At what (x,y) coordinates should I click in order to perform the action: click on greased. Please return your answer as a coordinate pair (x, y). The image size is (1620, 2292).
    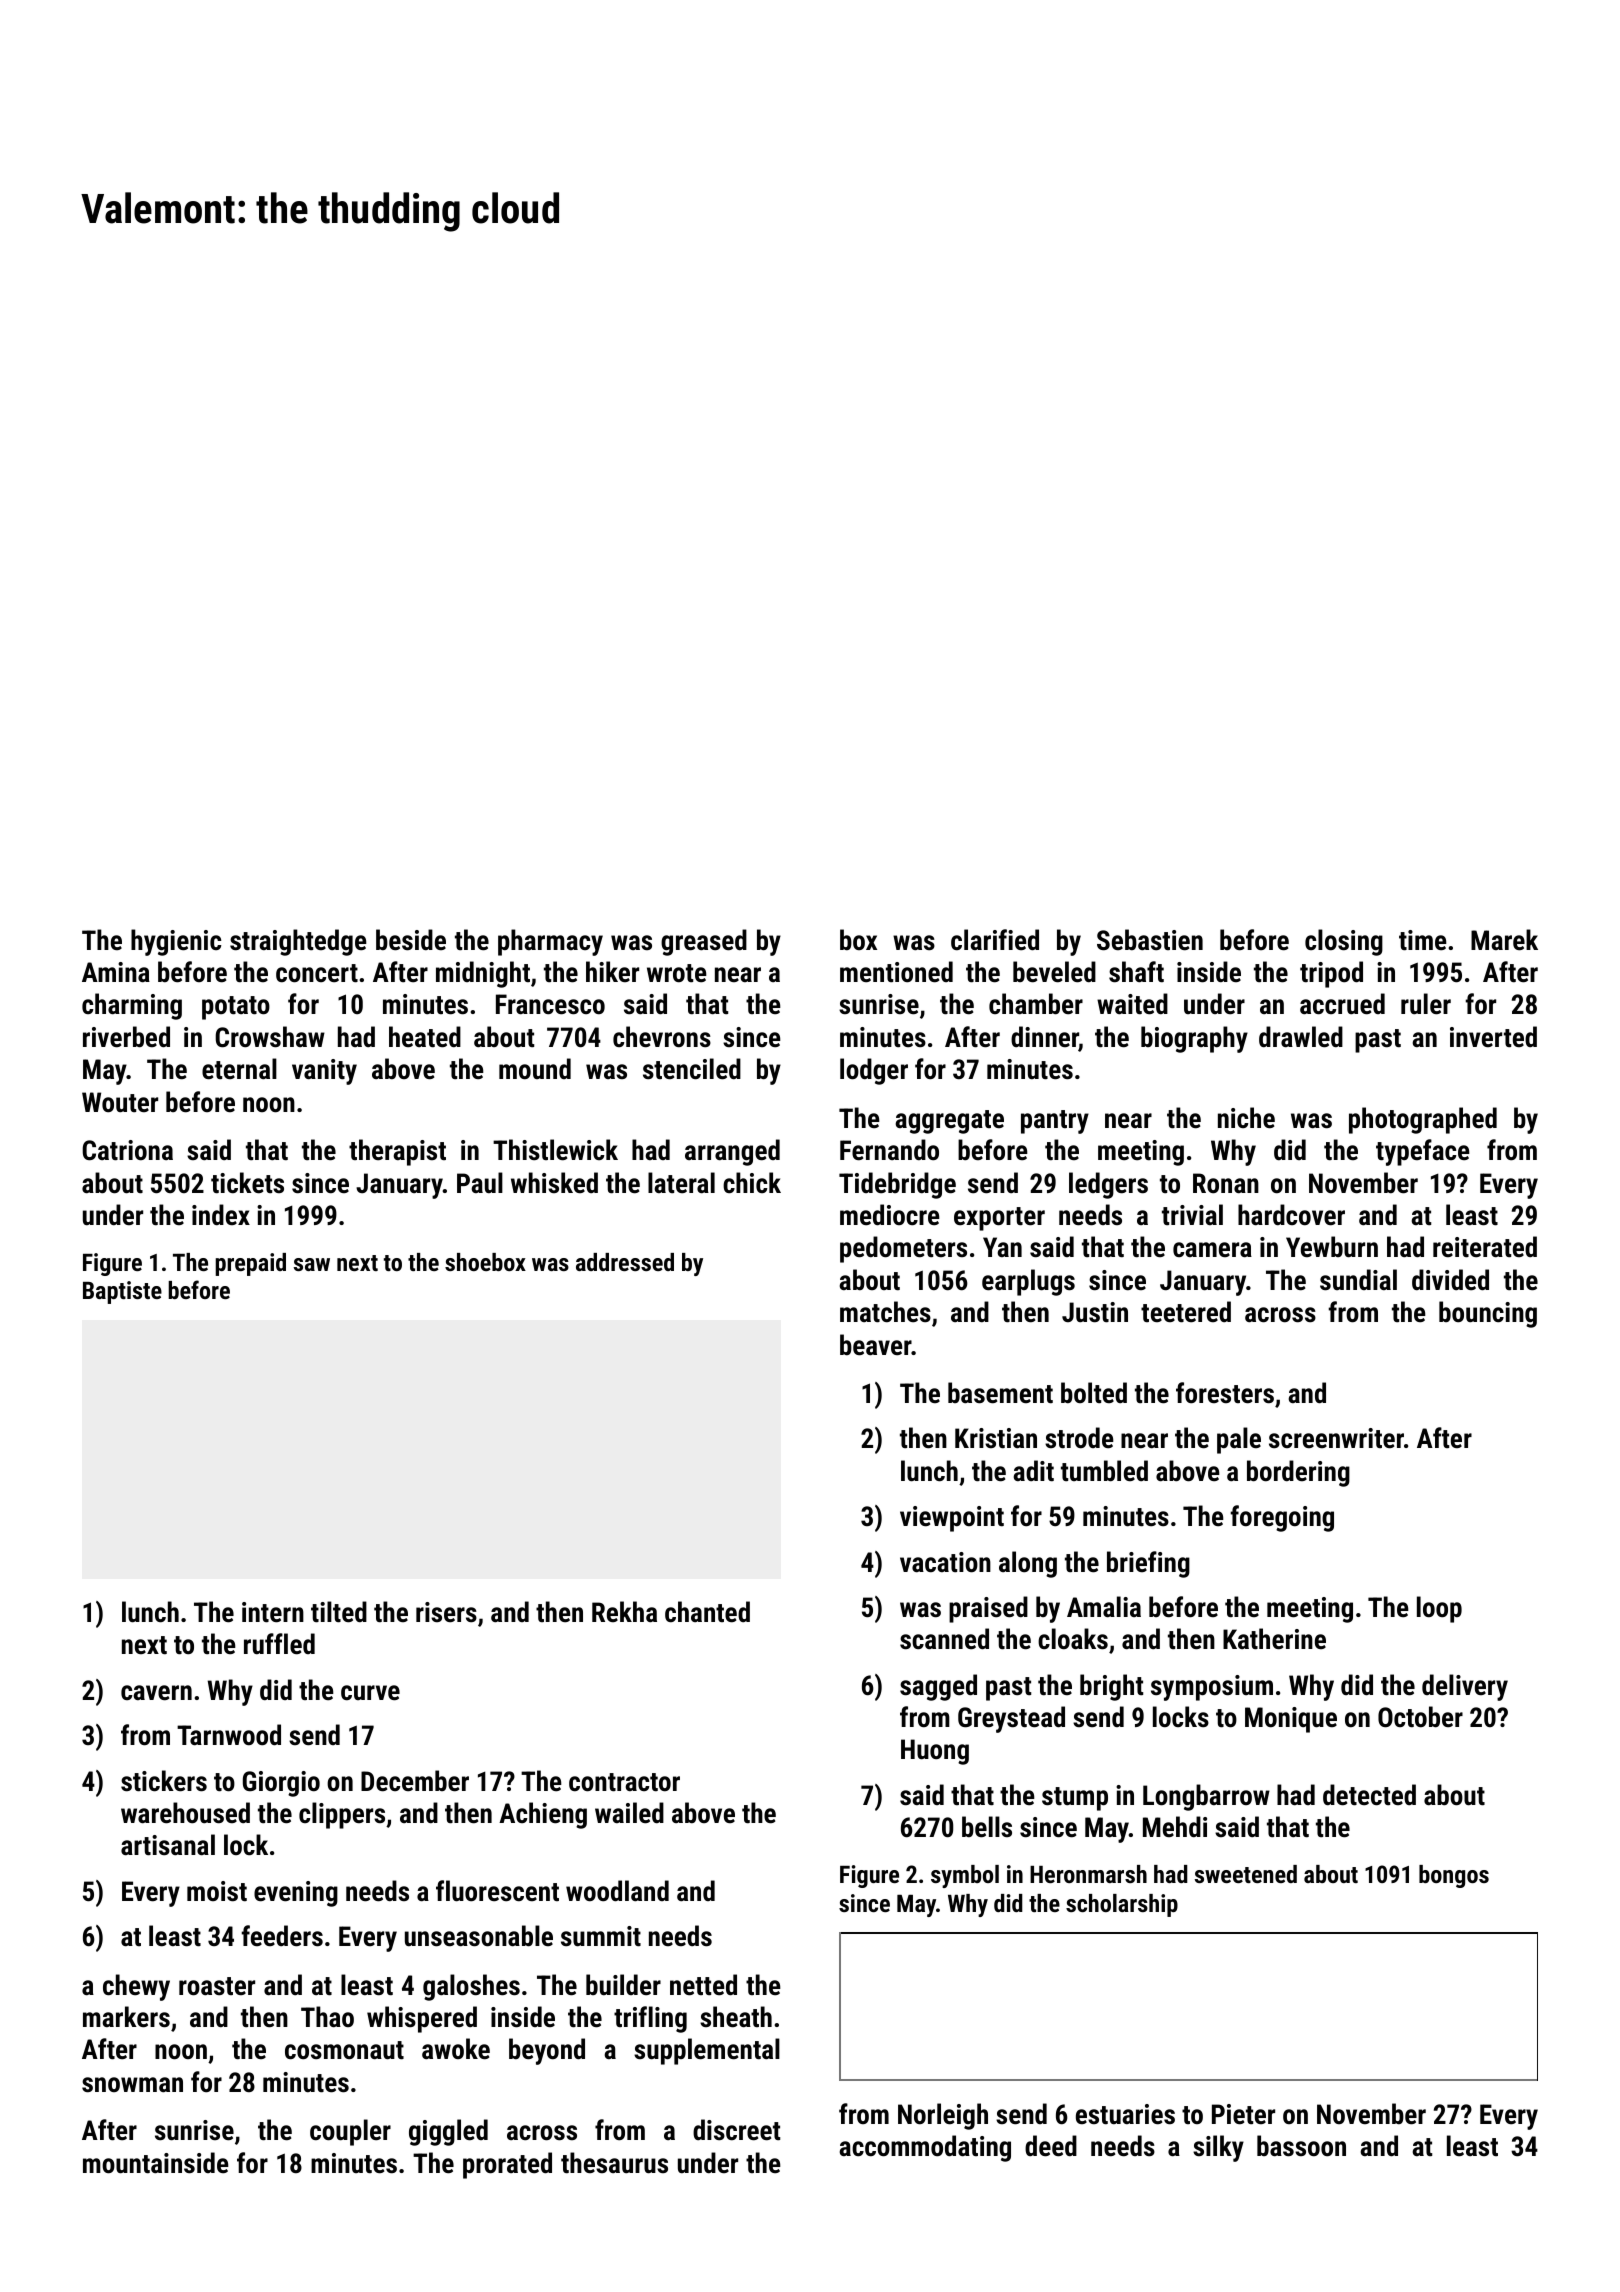
    Looking at the image, I should click on (704, 942).
